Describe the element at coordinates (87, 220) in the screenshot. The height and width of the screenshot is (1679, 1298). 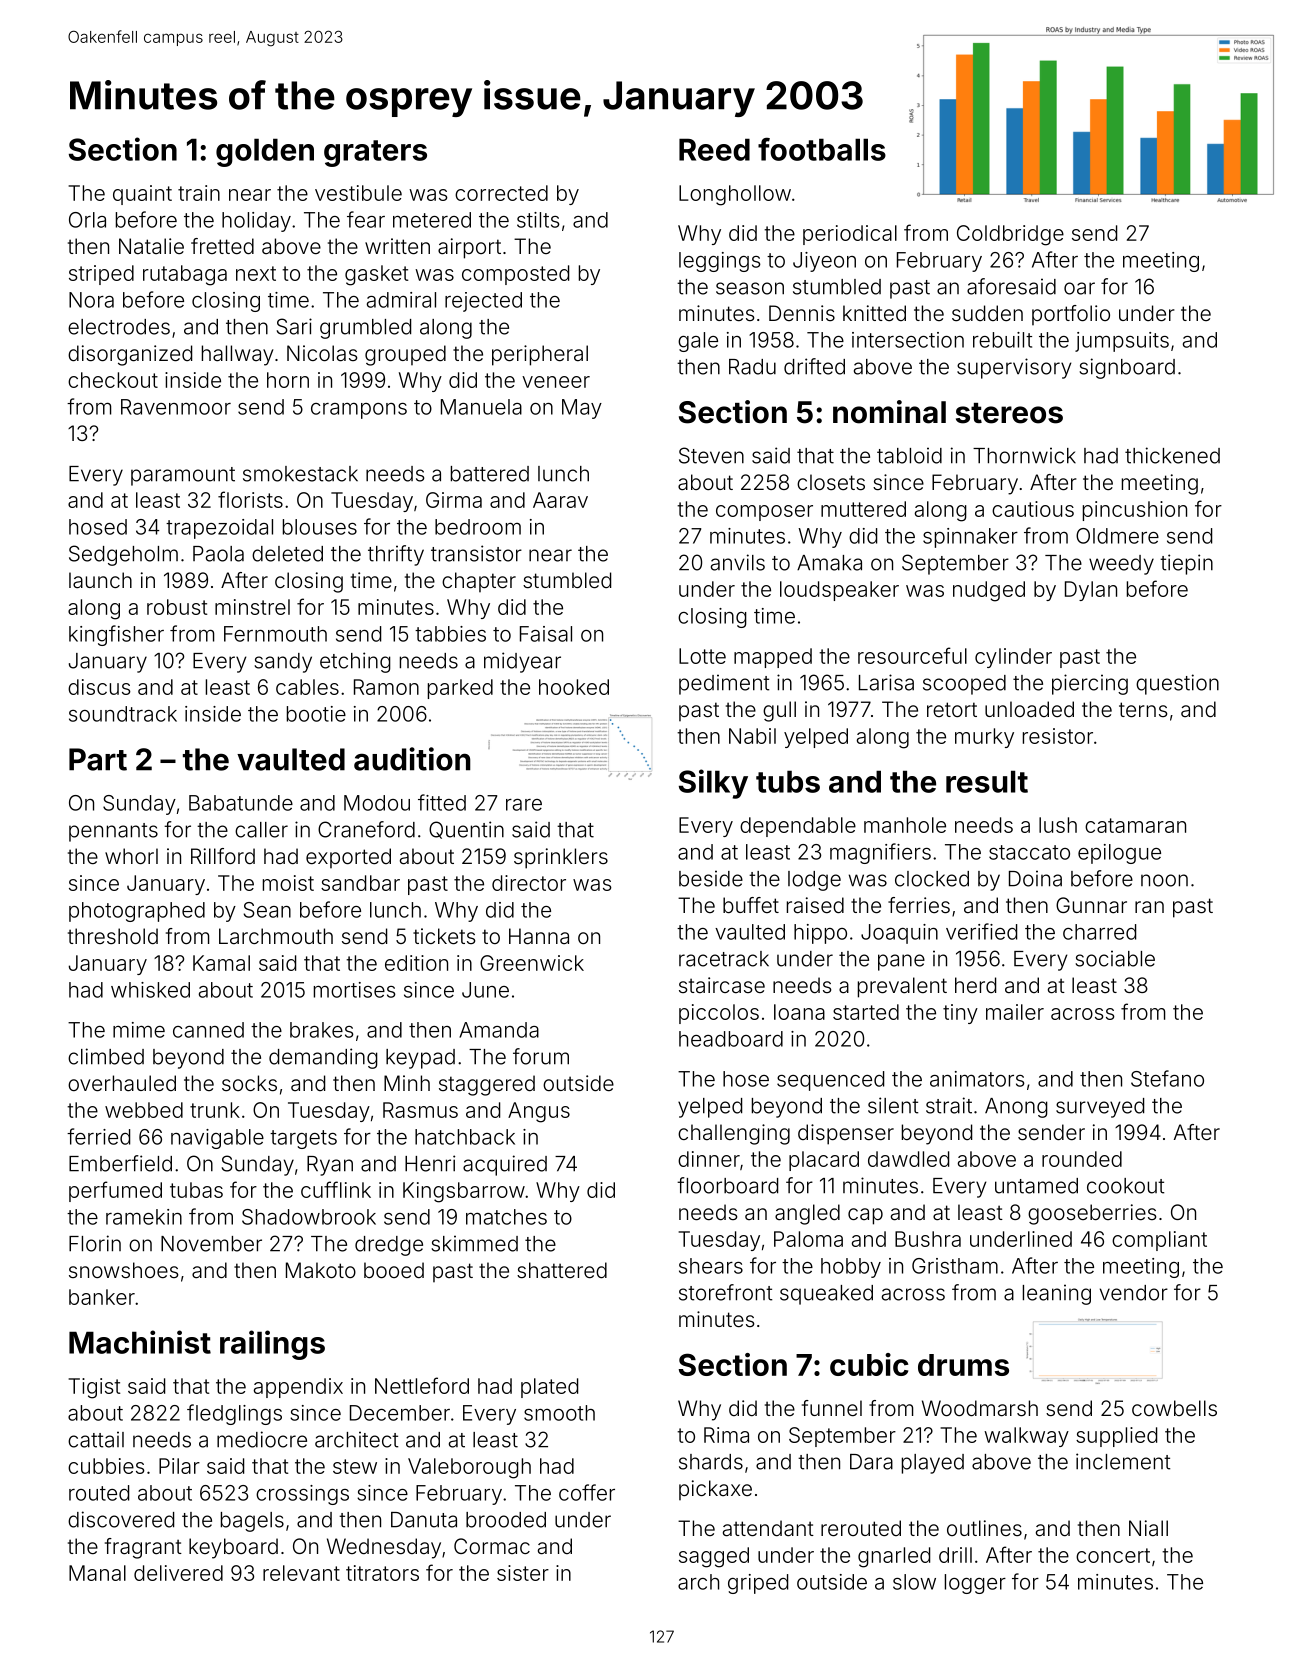
I see `Orla` at that location.
